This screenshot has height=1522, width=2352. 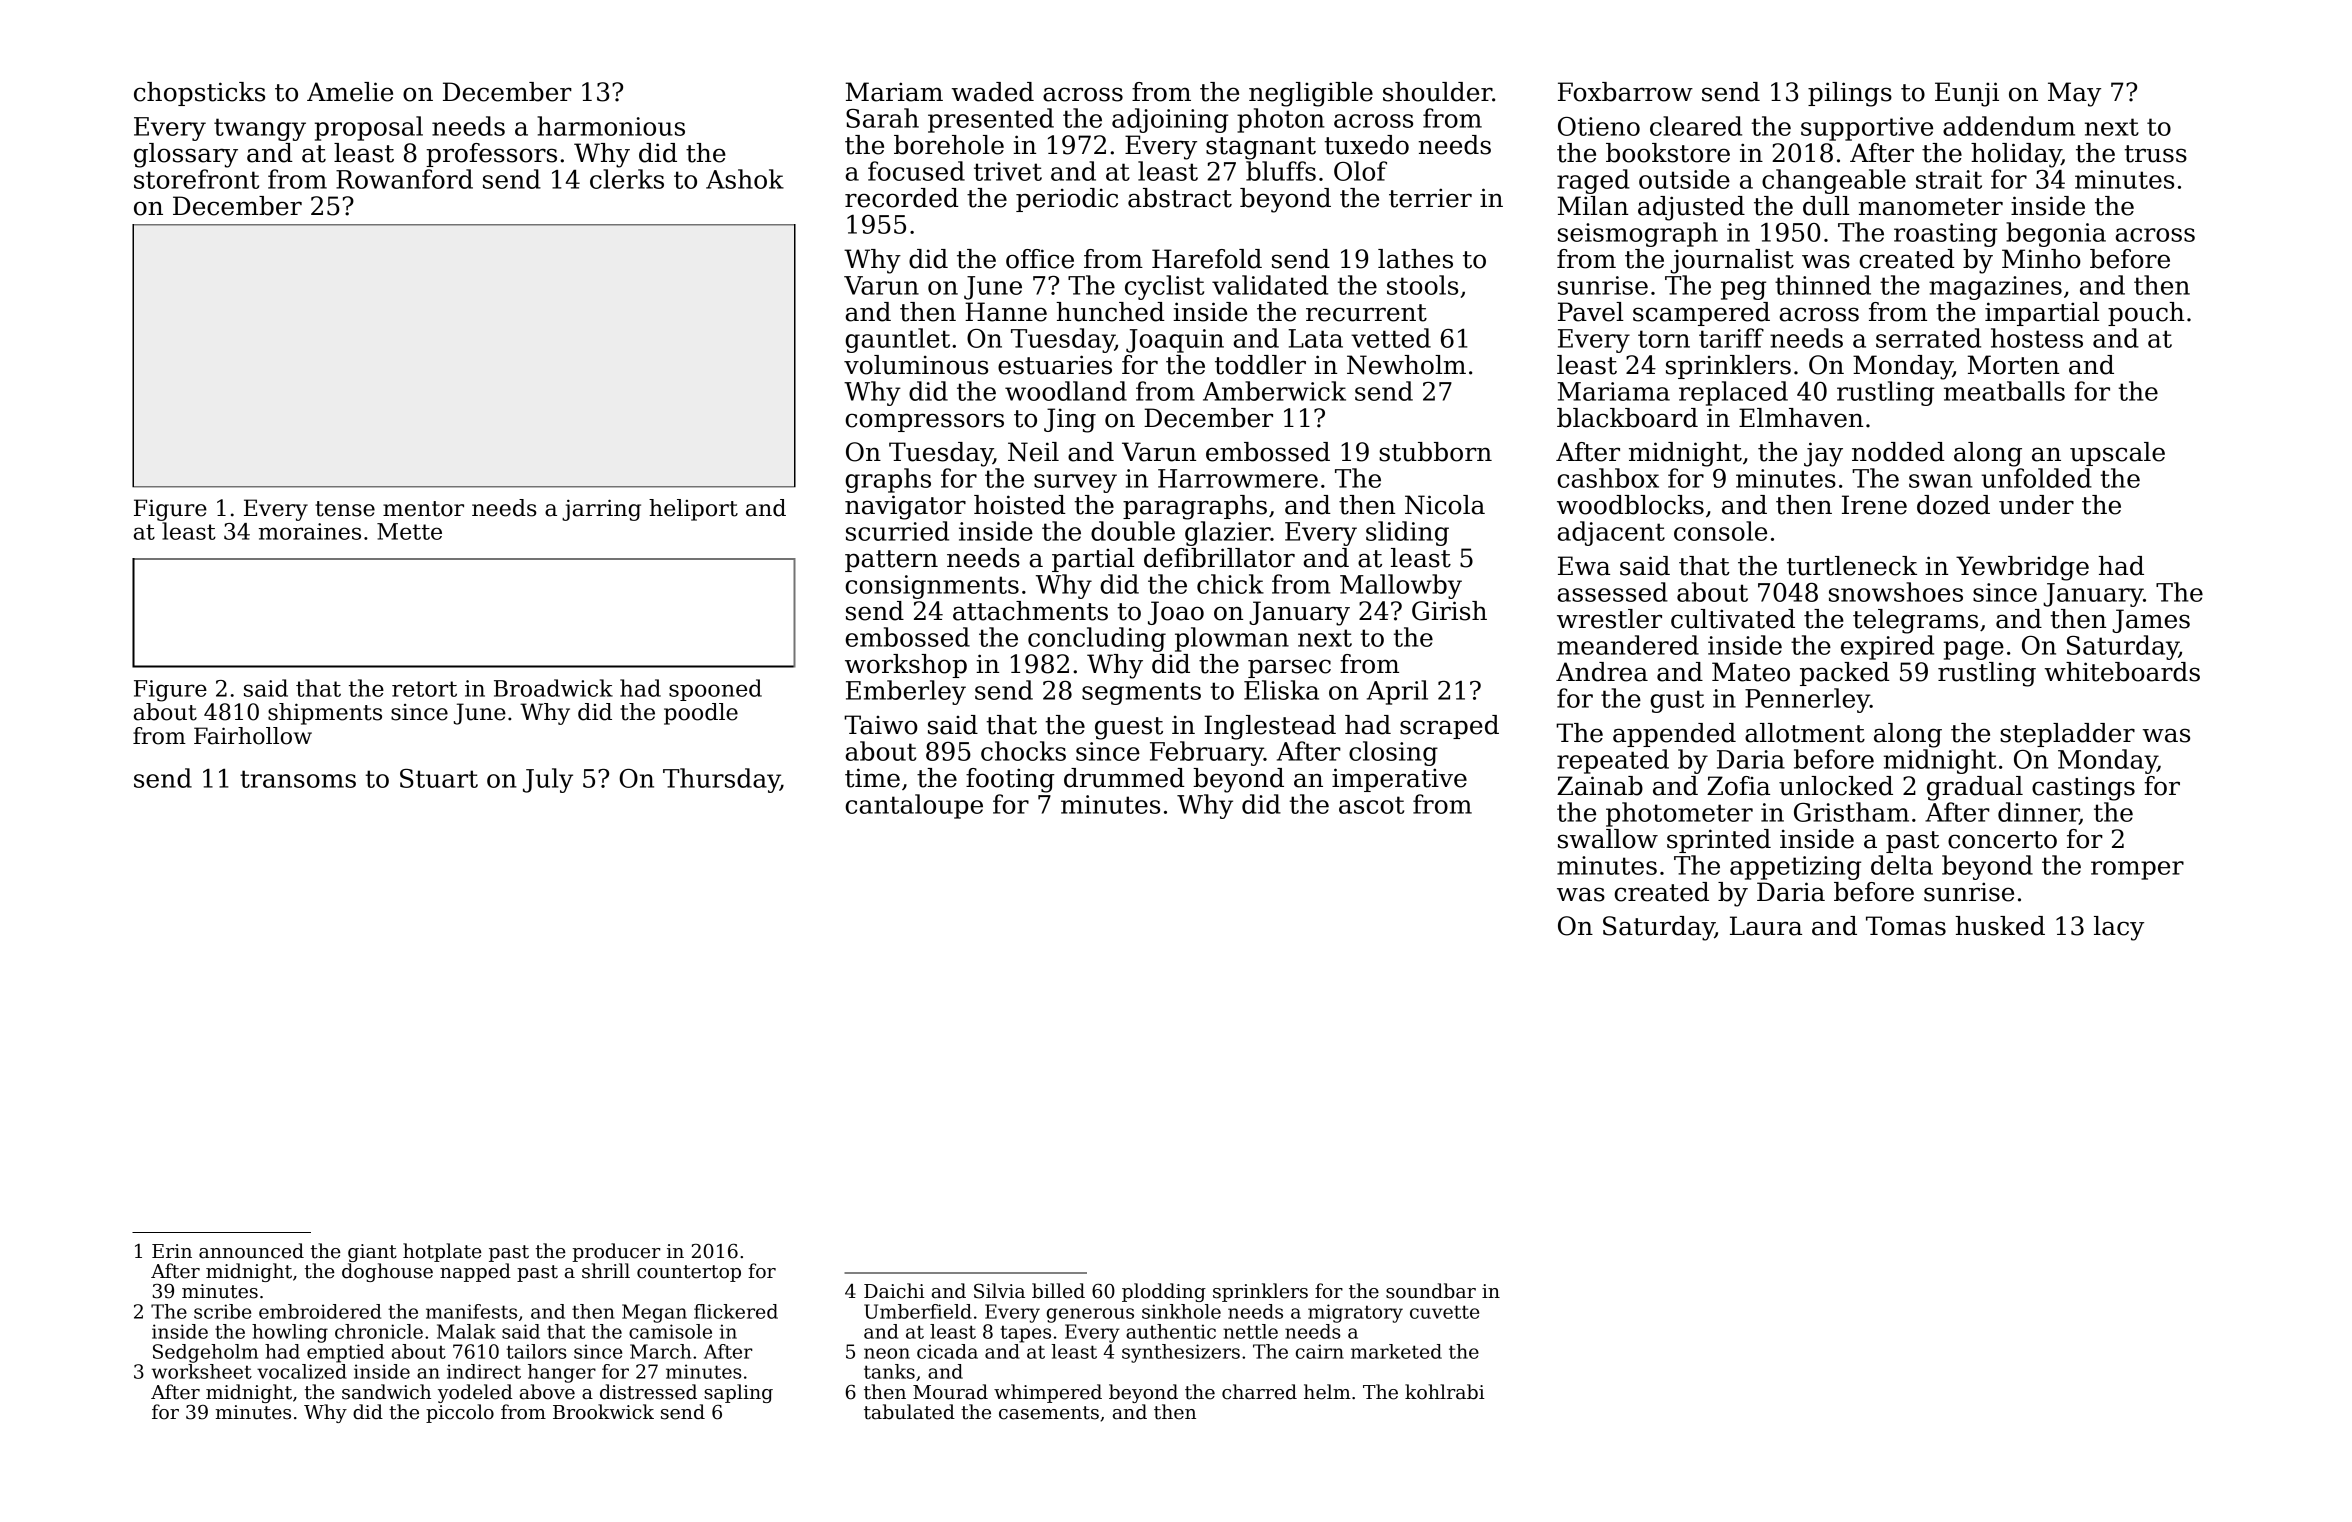 What do you see at coordinates (1097, 639) in the screenshot?
I see `concluding` at bounding box center [1097, 639].
